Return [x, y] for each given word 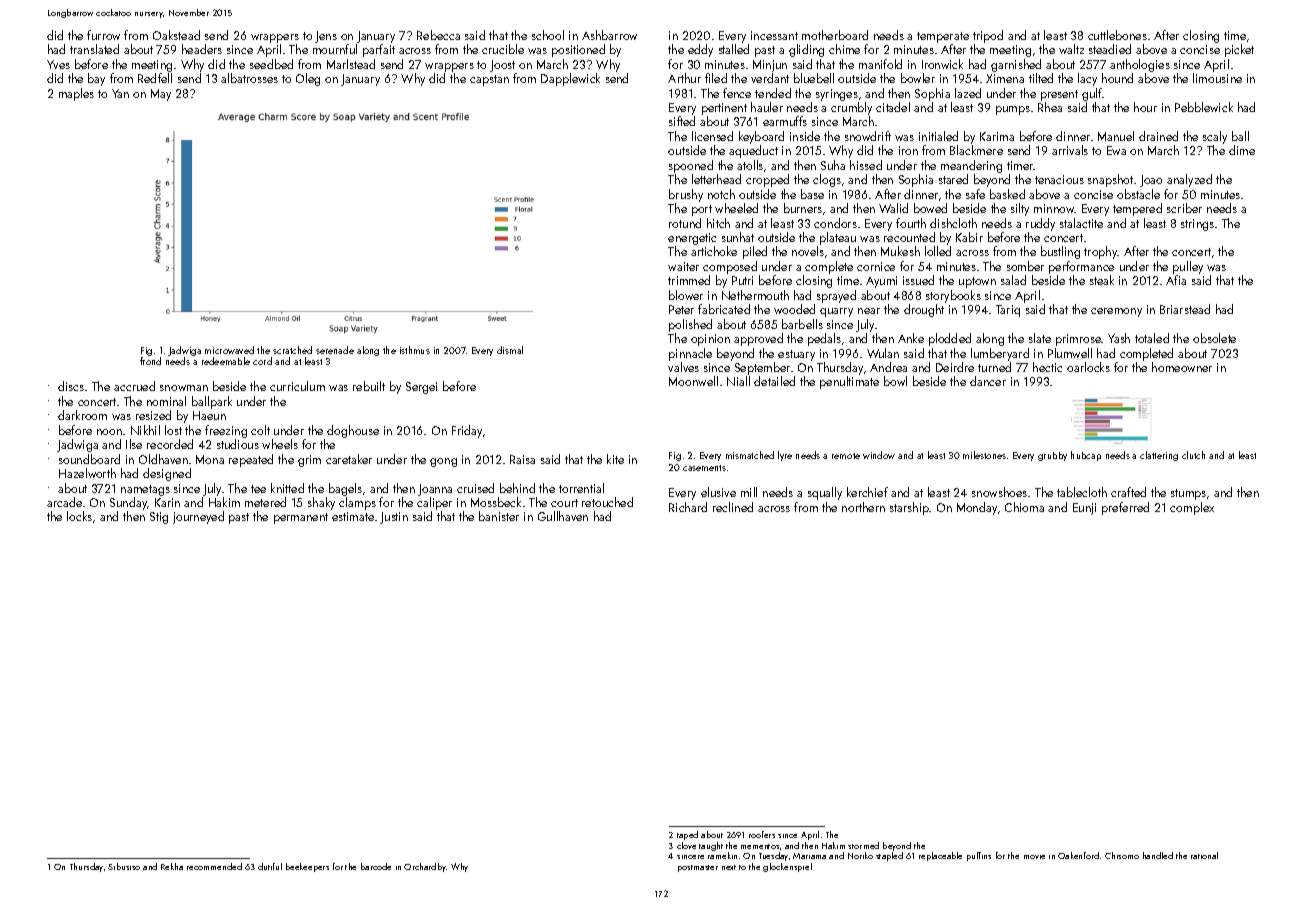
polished [690, 325]
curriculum [297, 386]
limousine [1217, 78]
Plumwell [1070, 353]
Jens [326, 37]
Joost [502, 66]
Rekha [172, 866]
